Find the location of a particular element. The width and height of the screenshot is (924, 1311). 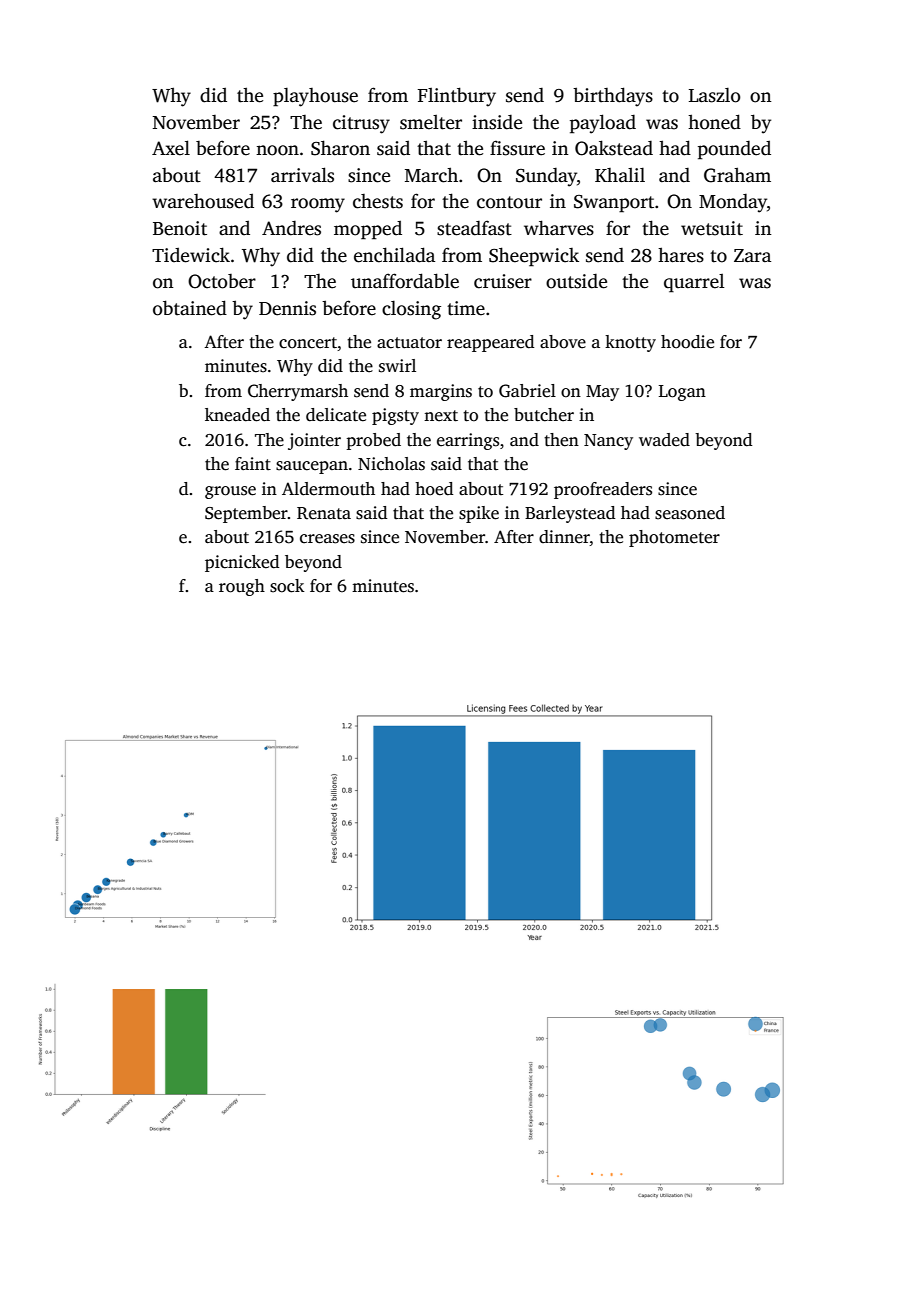

sock is located at coordinates (287, 586).
